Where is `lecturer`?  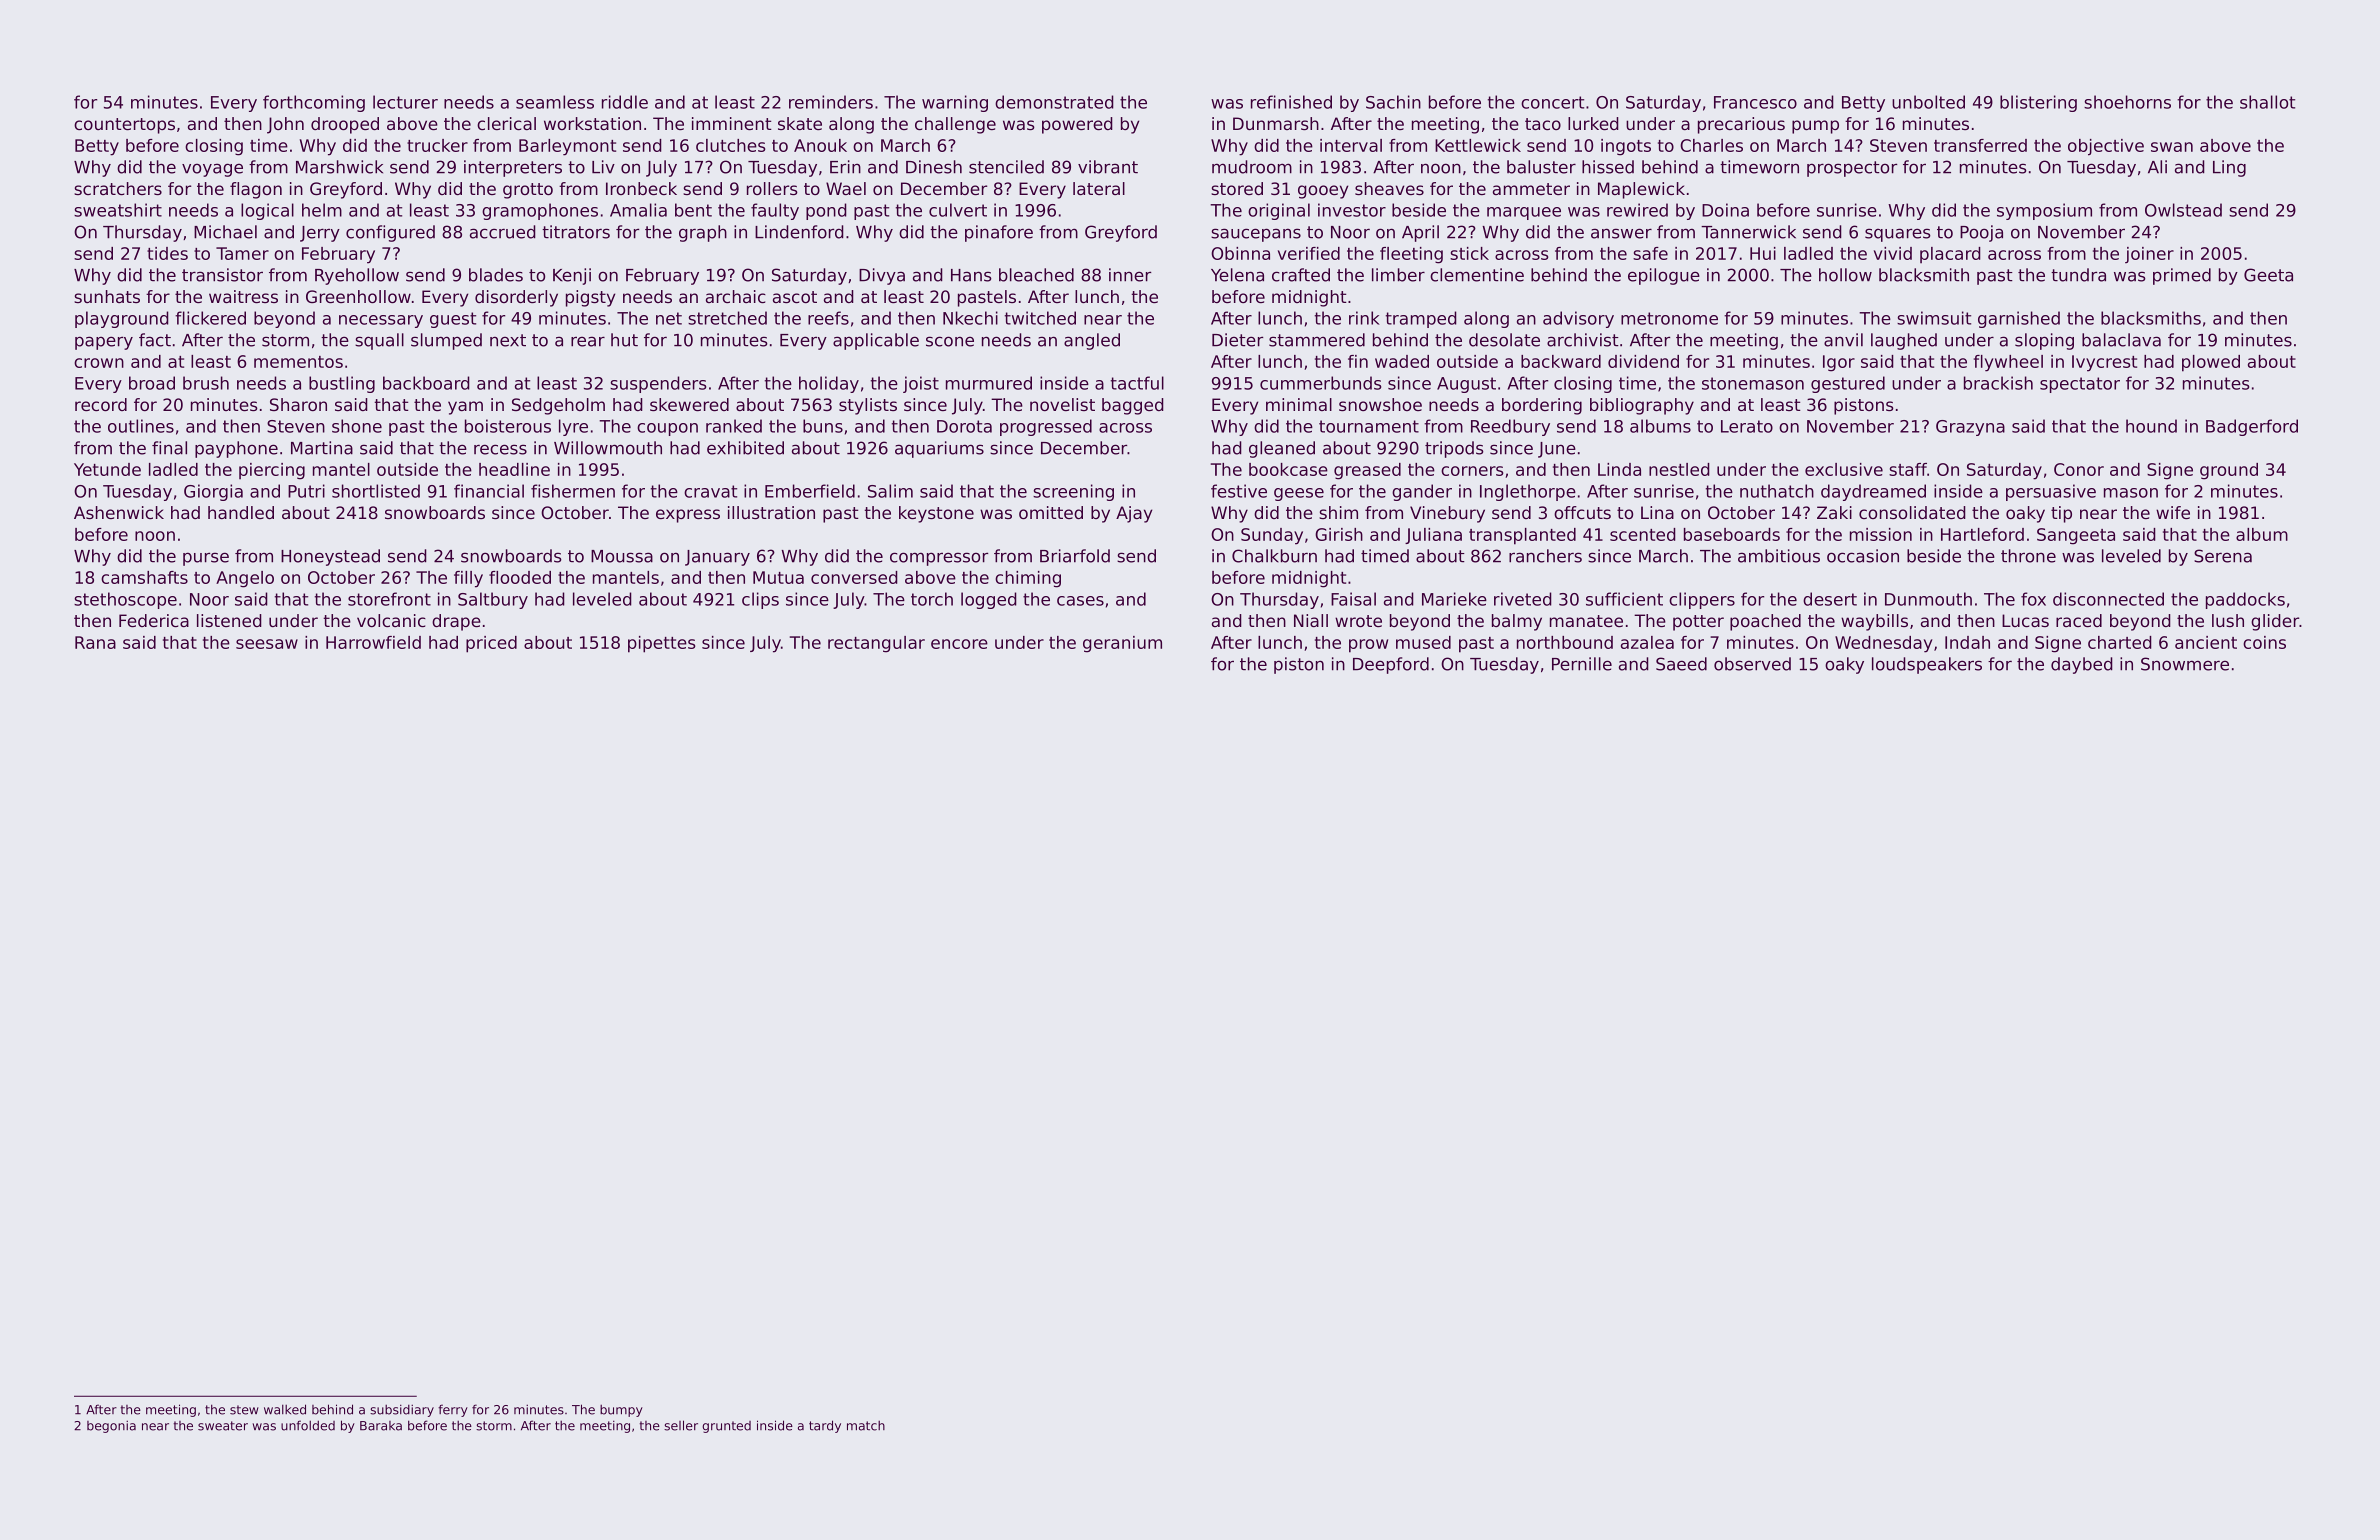
lecturer is located at coordinates (405, 102).
